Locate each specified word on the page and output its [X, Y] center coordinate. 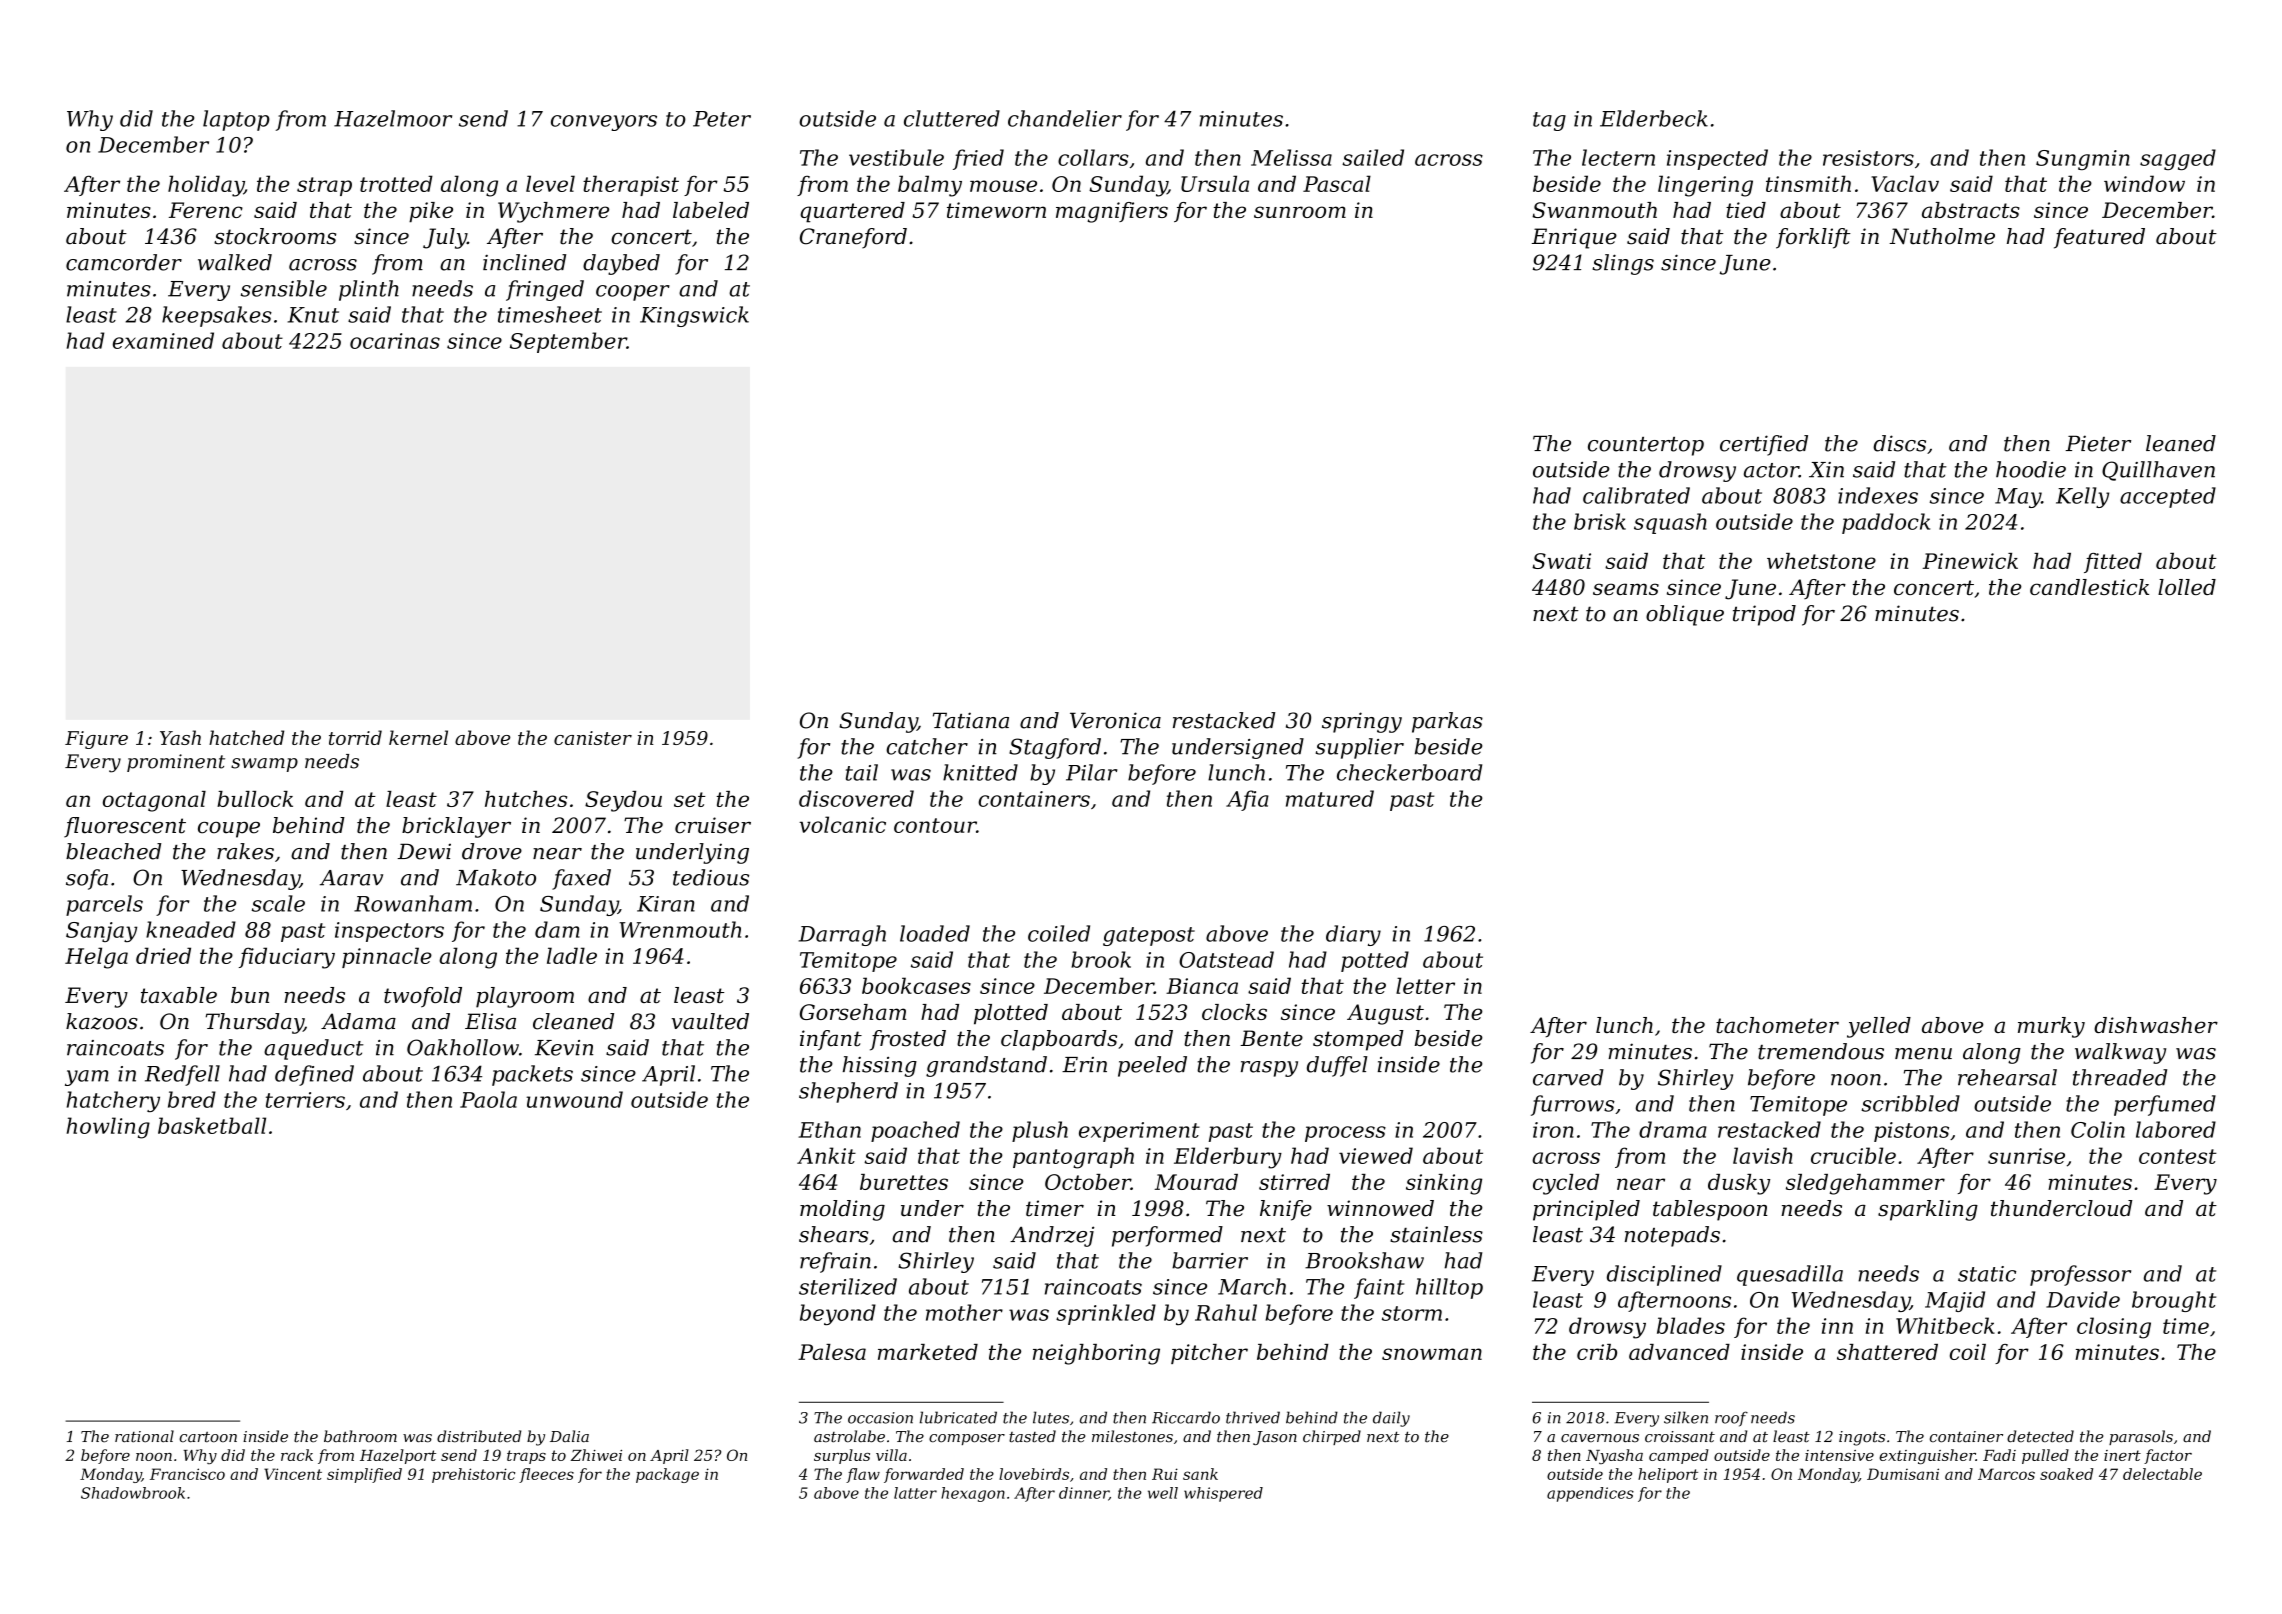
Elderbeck [1654, 118]
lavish [1763, 1155]
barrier [1210, 1260]
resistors [1868, 158]
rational [144, 1436]
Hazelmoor [393, 118]
